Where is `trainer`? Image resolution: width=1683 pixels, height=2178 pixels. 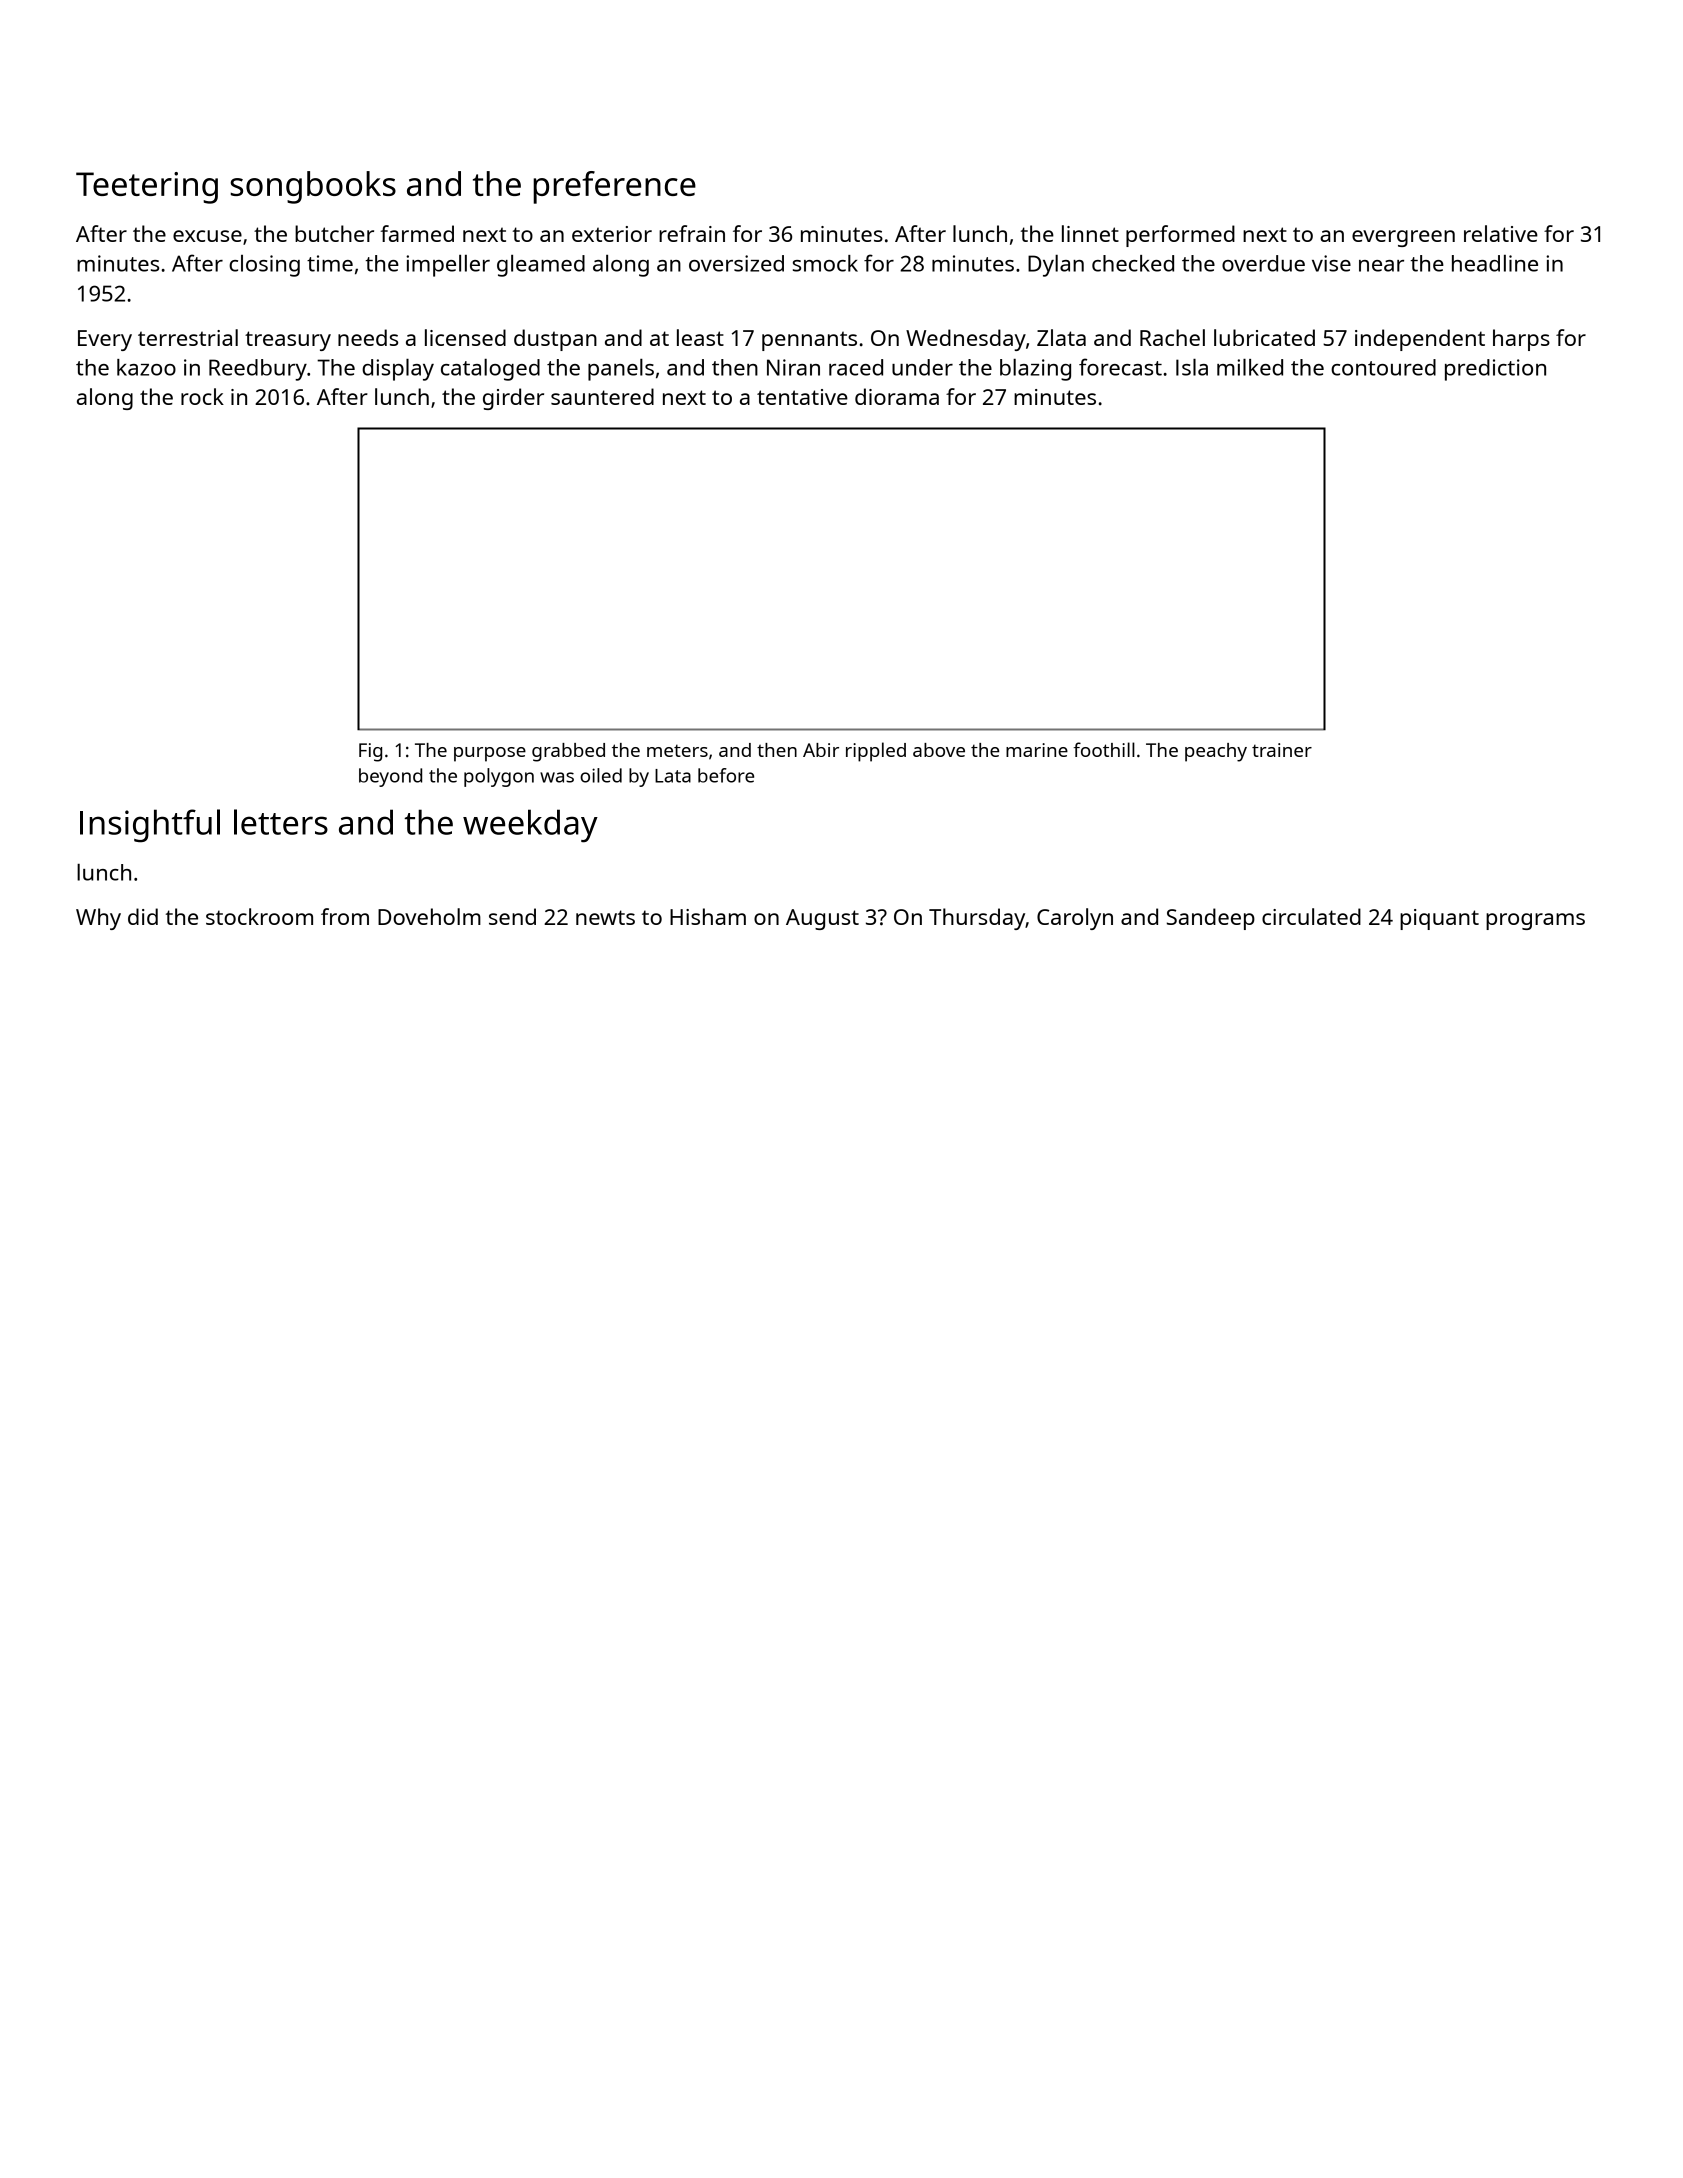 trainer is located at coordinates (1282, 750).
